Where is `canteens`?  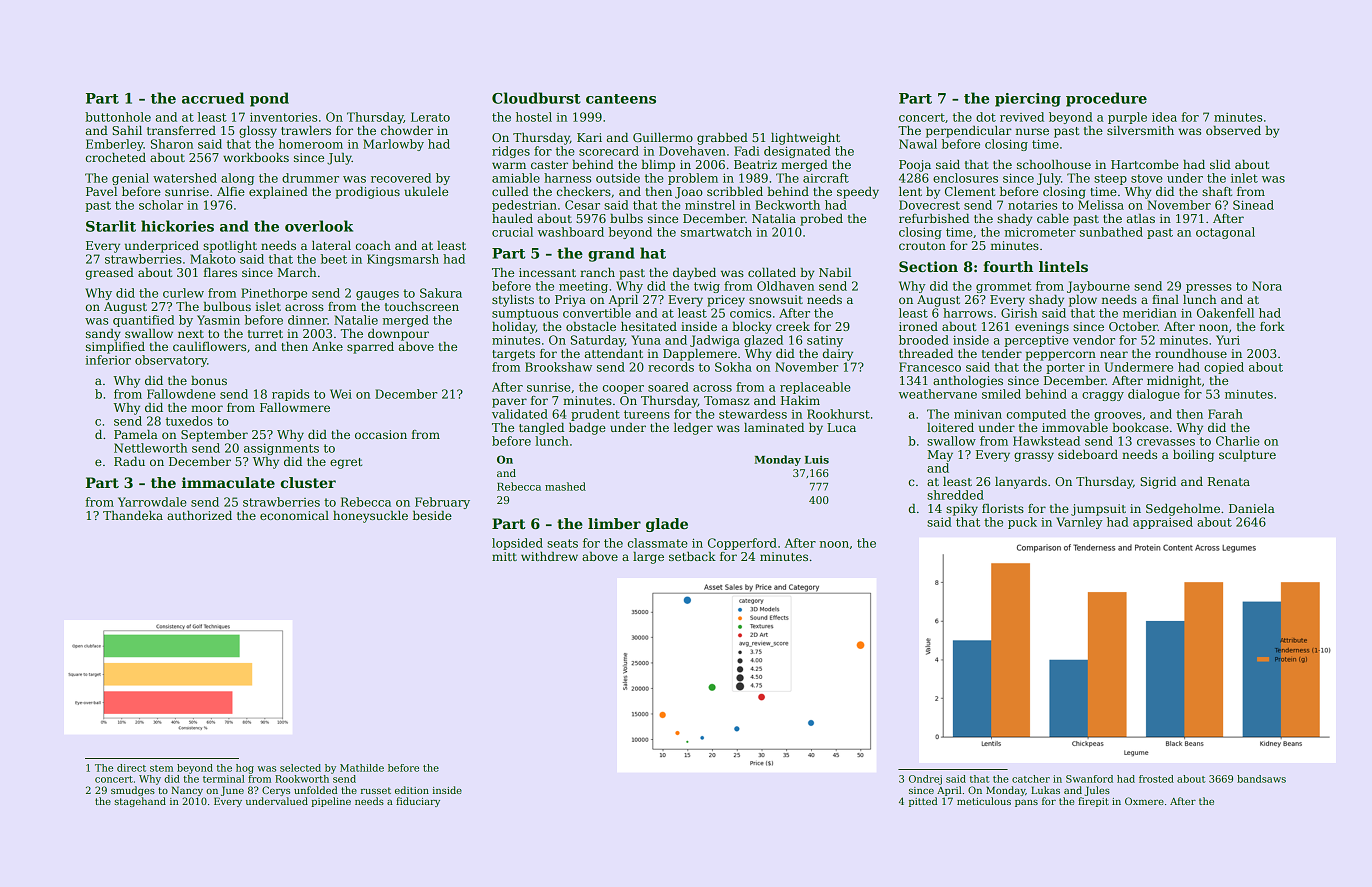
canteens is located at coordinates (621, 99).
